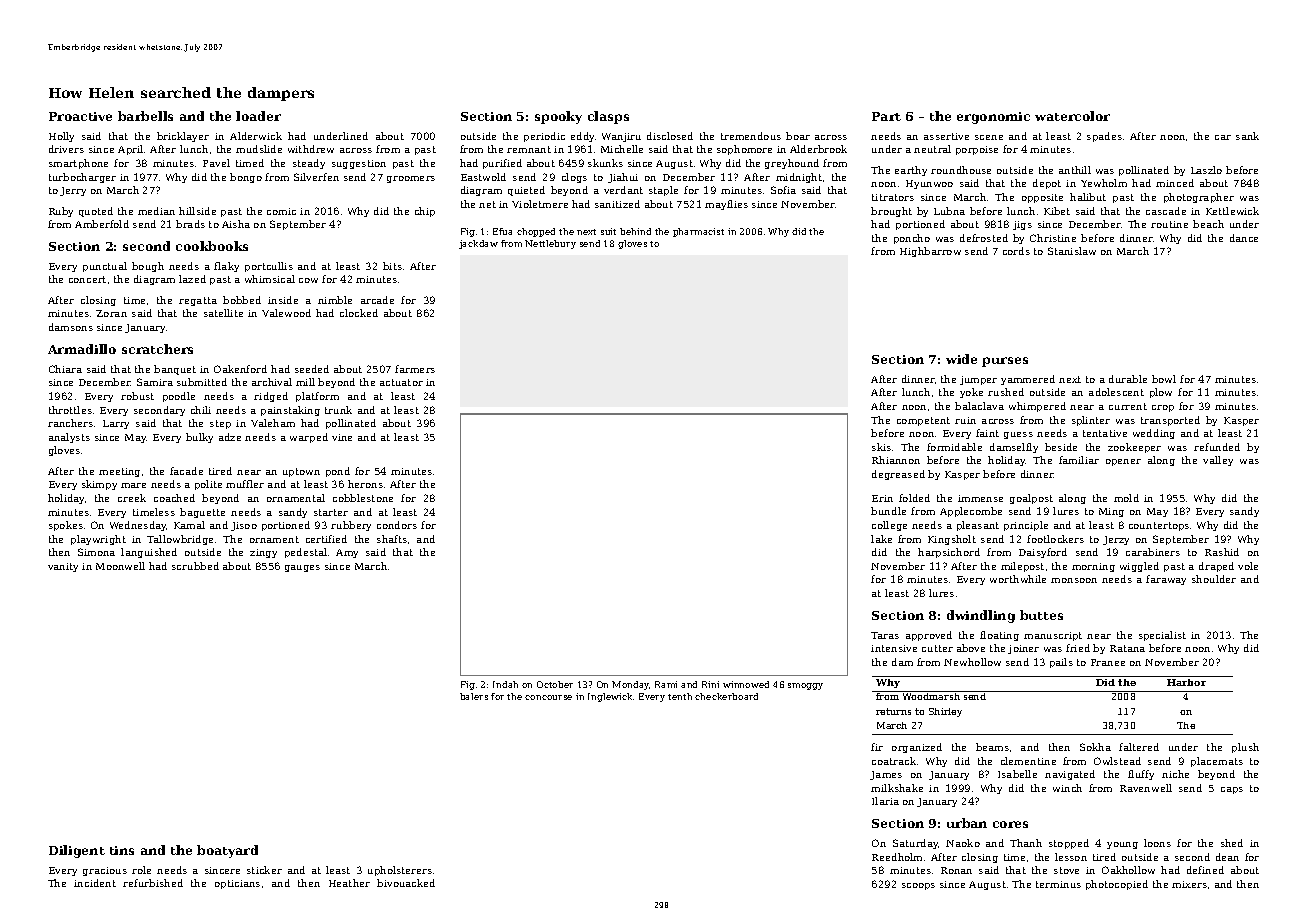 The image size is (1308, 924). What do you see at coordinates (961, 359) in the screenshot?
I see `wide` at bounding box center [961, 359].
